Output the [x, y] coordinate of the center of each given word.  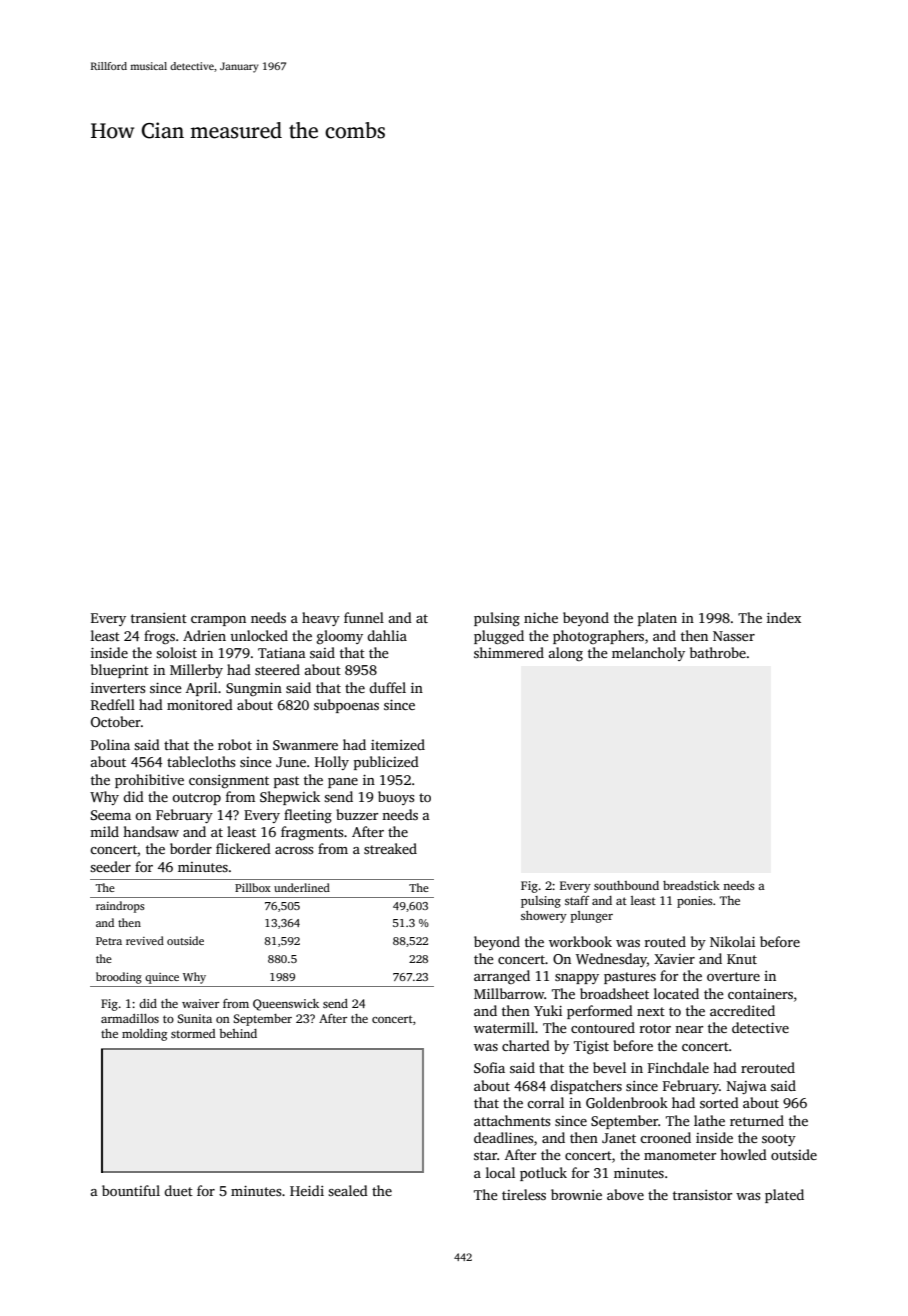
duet [178, 1190]
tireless [524, 1194]
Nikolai [732, 941]
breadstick [691, 885]
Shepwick [290, 798]
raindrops [120, 907]
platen [657, 619]
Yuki [548, 1010]
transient [159, 618]
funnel [364, 617]
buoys [396, 798]
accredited [742, 1010]
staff [577, 900]
